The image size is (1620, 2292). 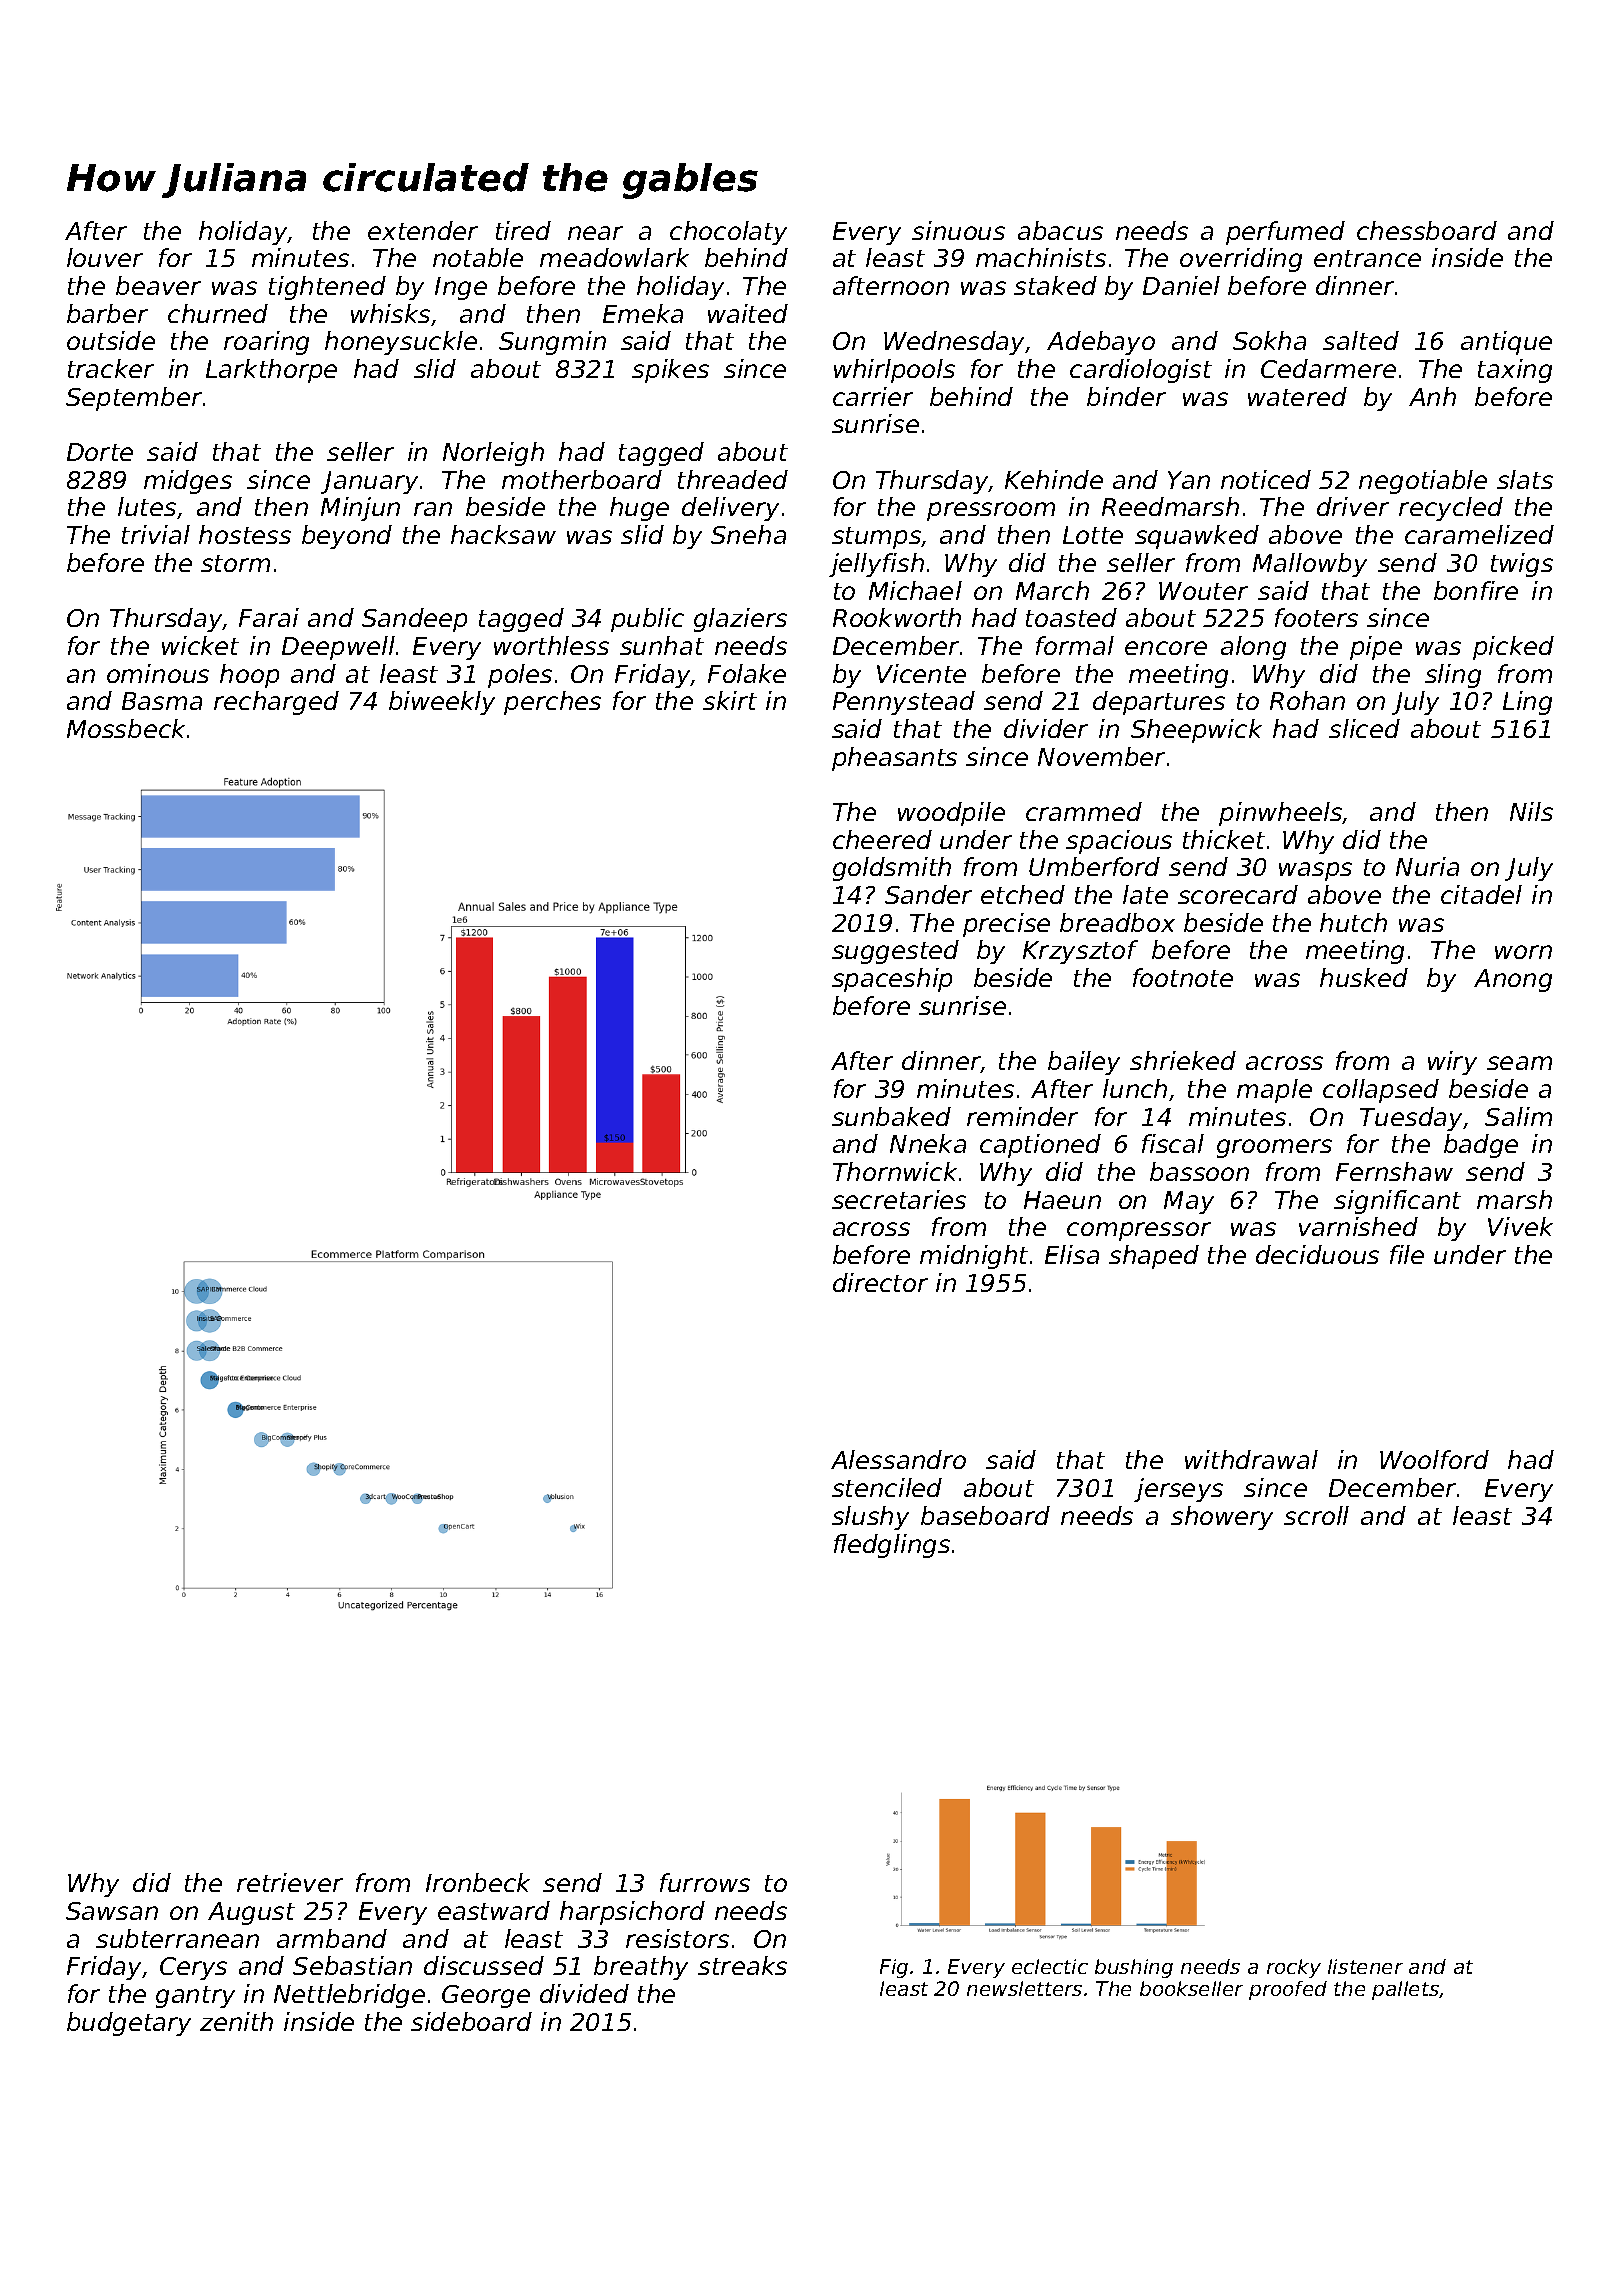 What do you see at coordinates (880, 1282) in the screenshot?
I see `director` at bounding box center [880, 1282].
